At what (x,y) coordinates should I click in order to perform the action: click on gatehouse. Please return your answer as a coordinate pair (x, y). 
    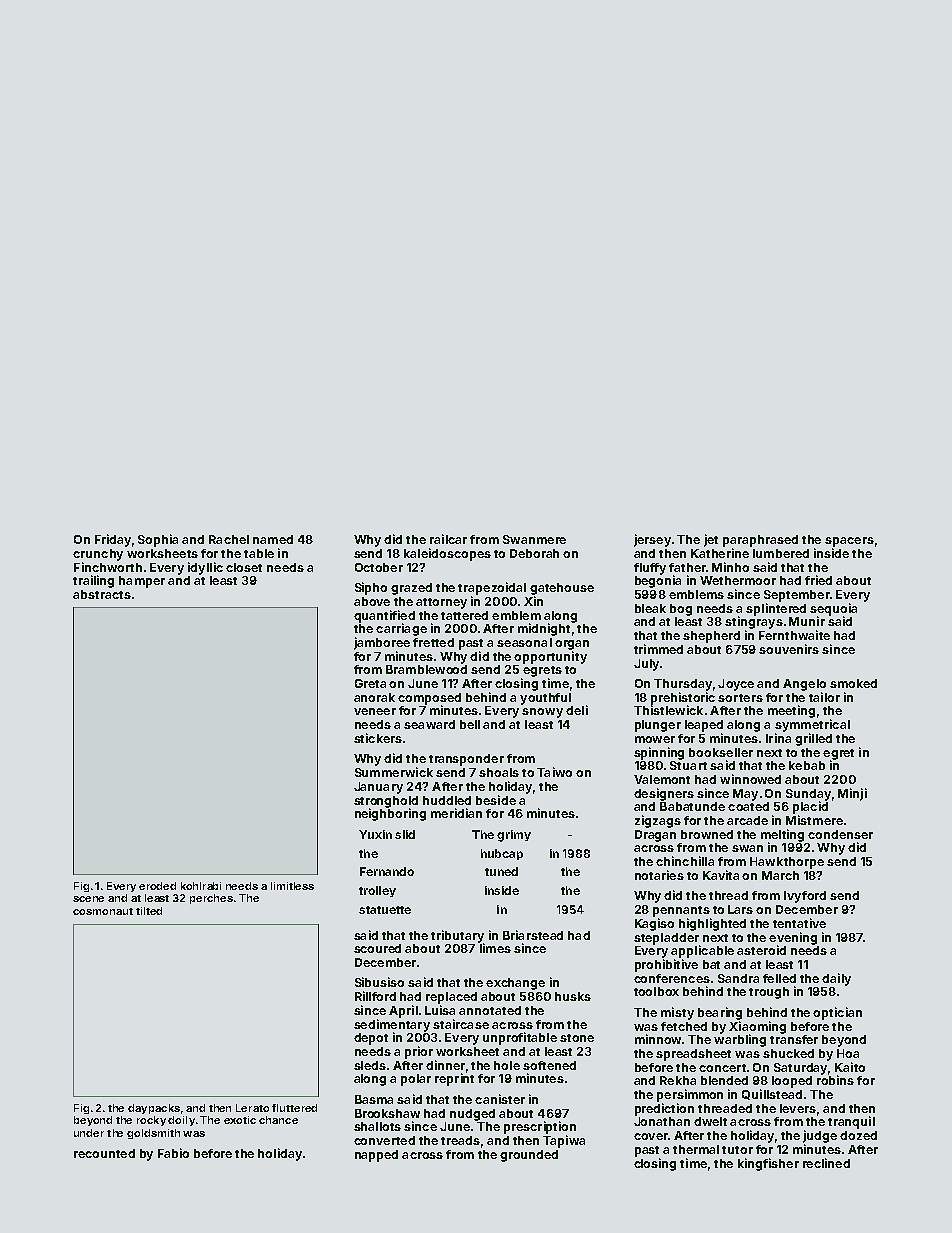
    Looking at the image, I should click on (562, 589).
